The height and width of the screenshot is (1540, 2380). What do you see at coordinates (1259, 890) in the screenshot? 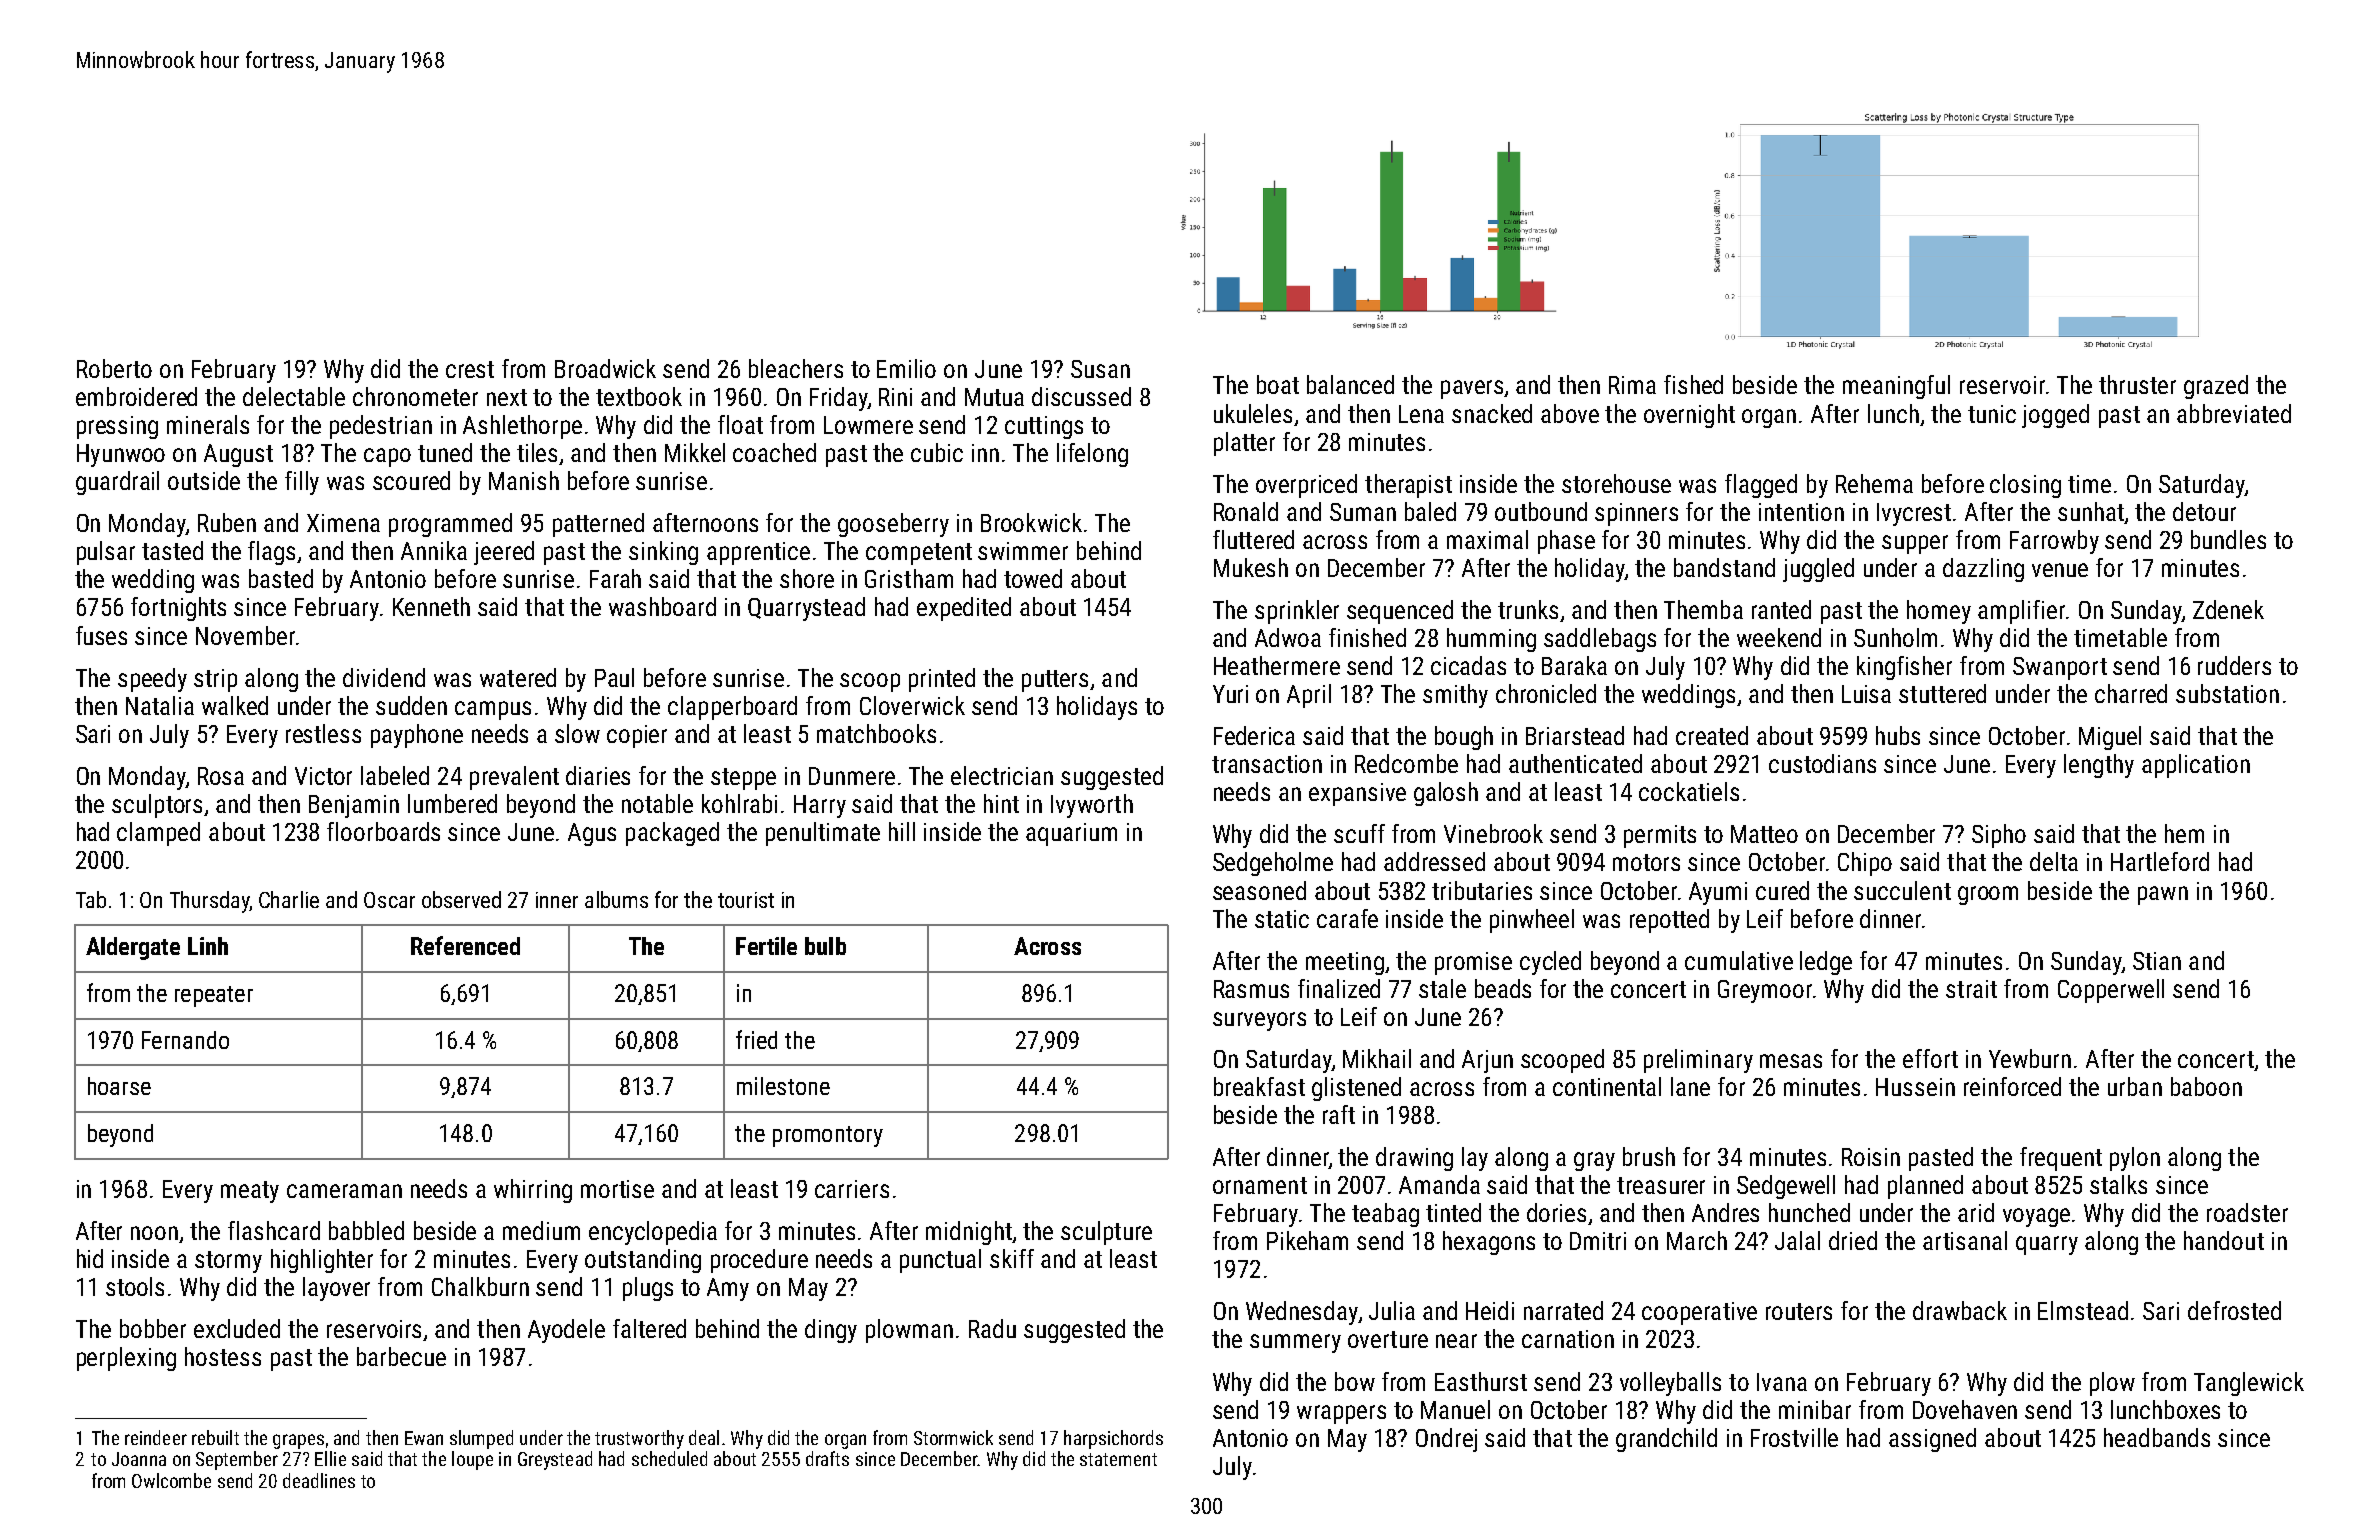
I see `seasoned` at bounding box center [1259, 890].
